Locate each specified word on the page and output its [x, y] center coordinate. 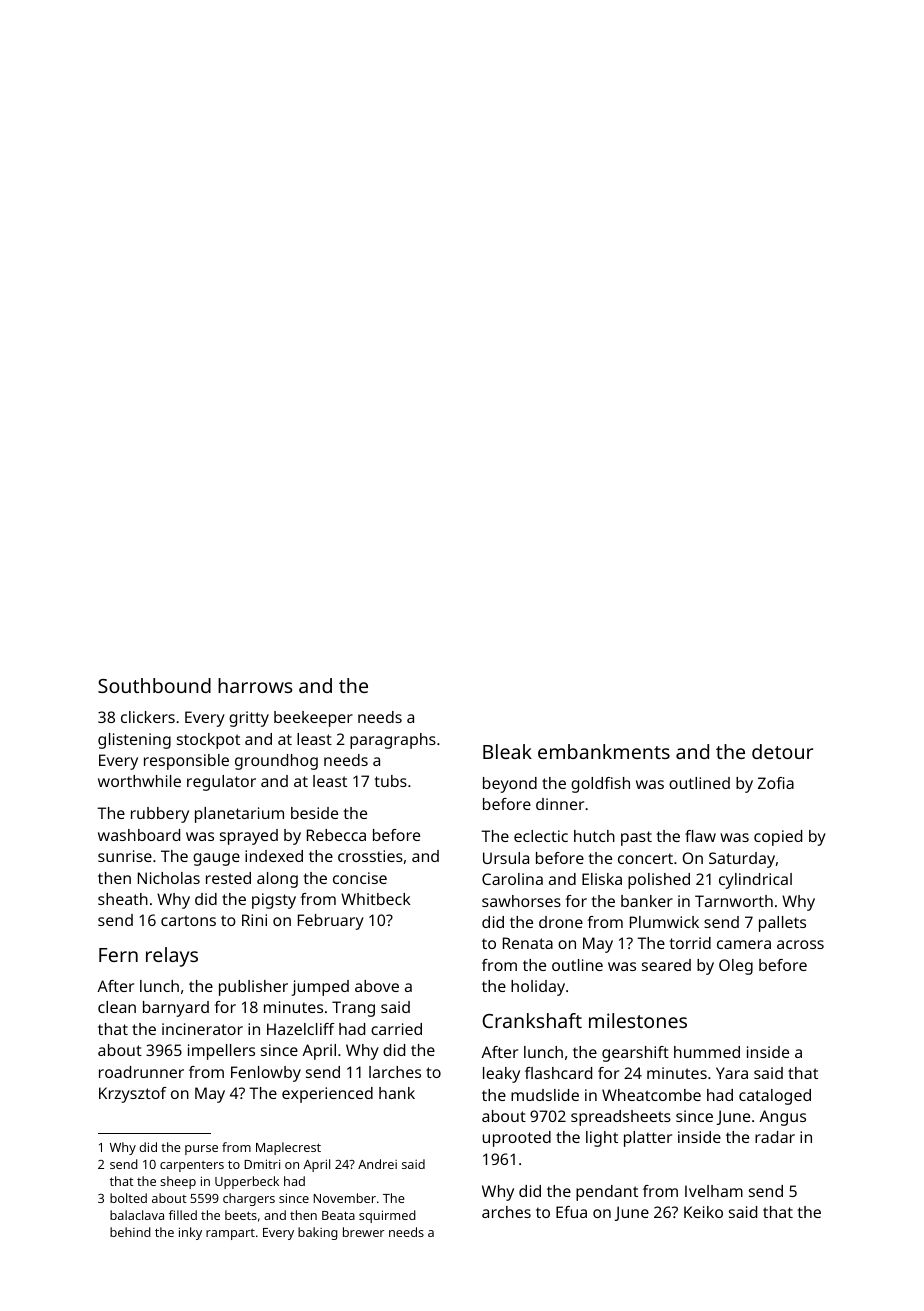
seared [666, 965]
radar [775, 1137]
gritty [249, 719]
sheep [178, 1182]
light [602, 1139]
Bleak [507, 751]
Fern [118, 955]
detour [782, 751]
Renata [528, 943]
